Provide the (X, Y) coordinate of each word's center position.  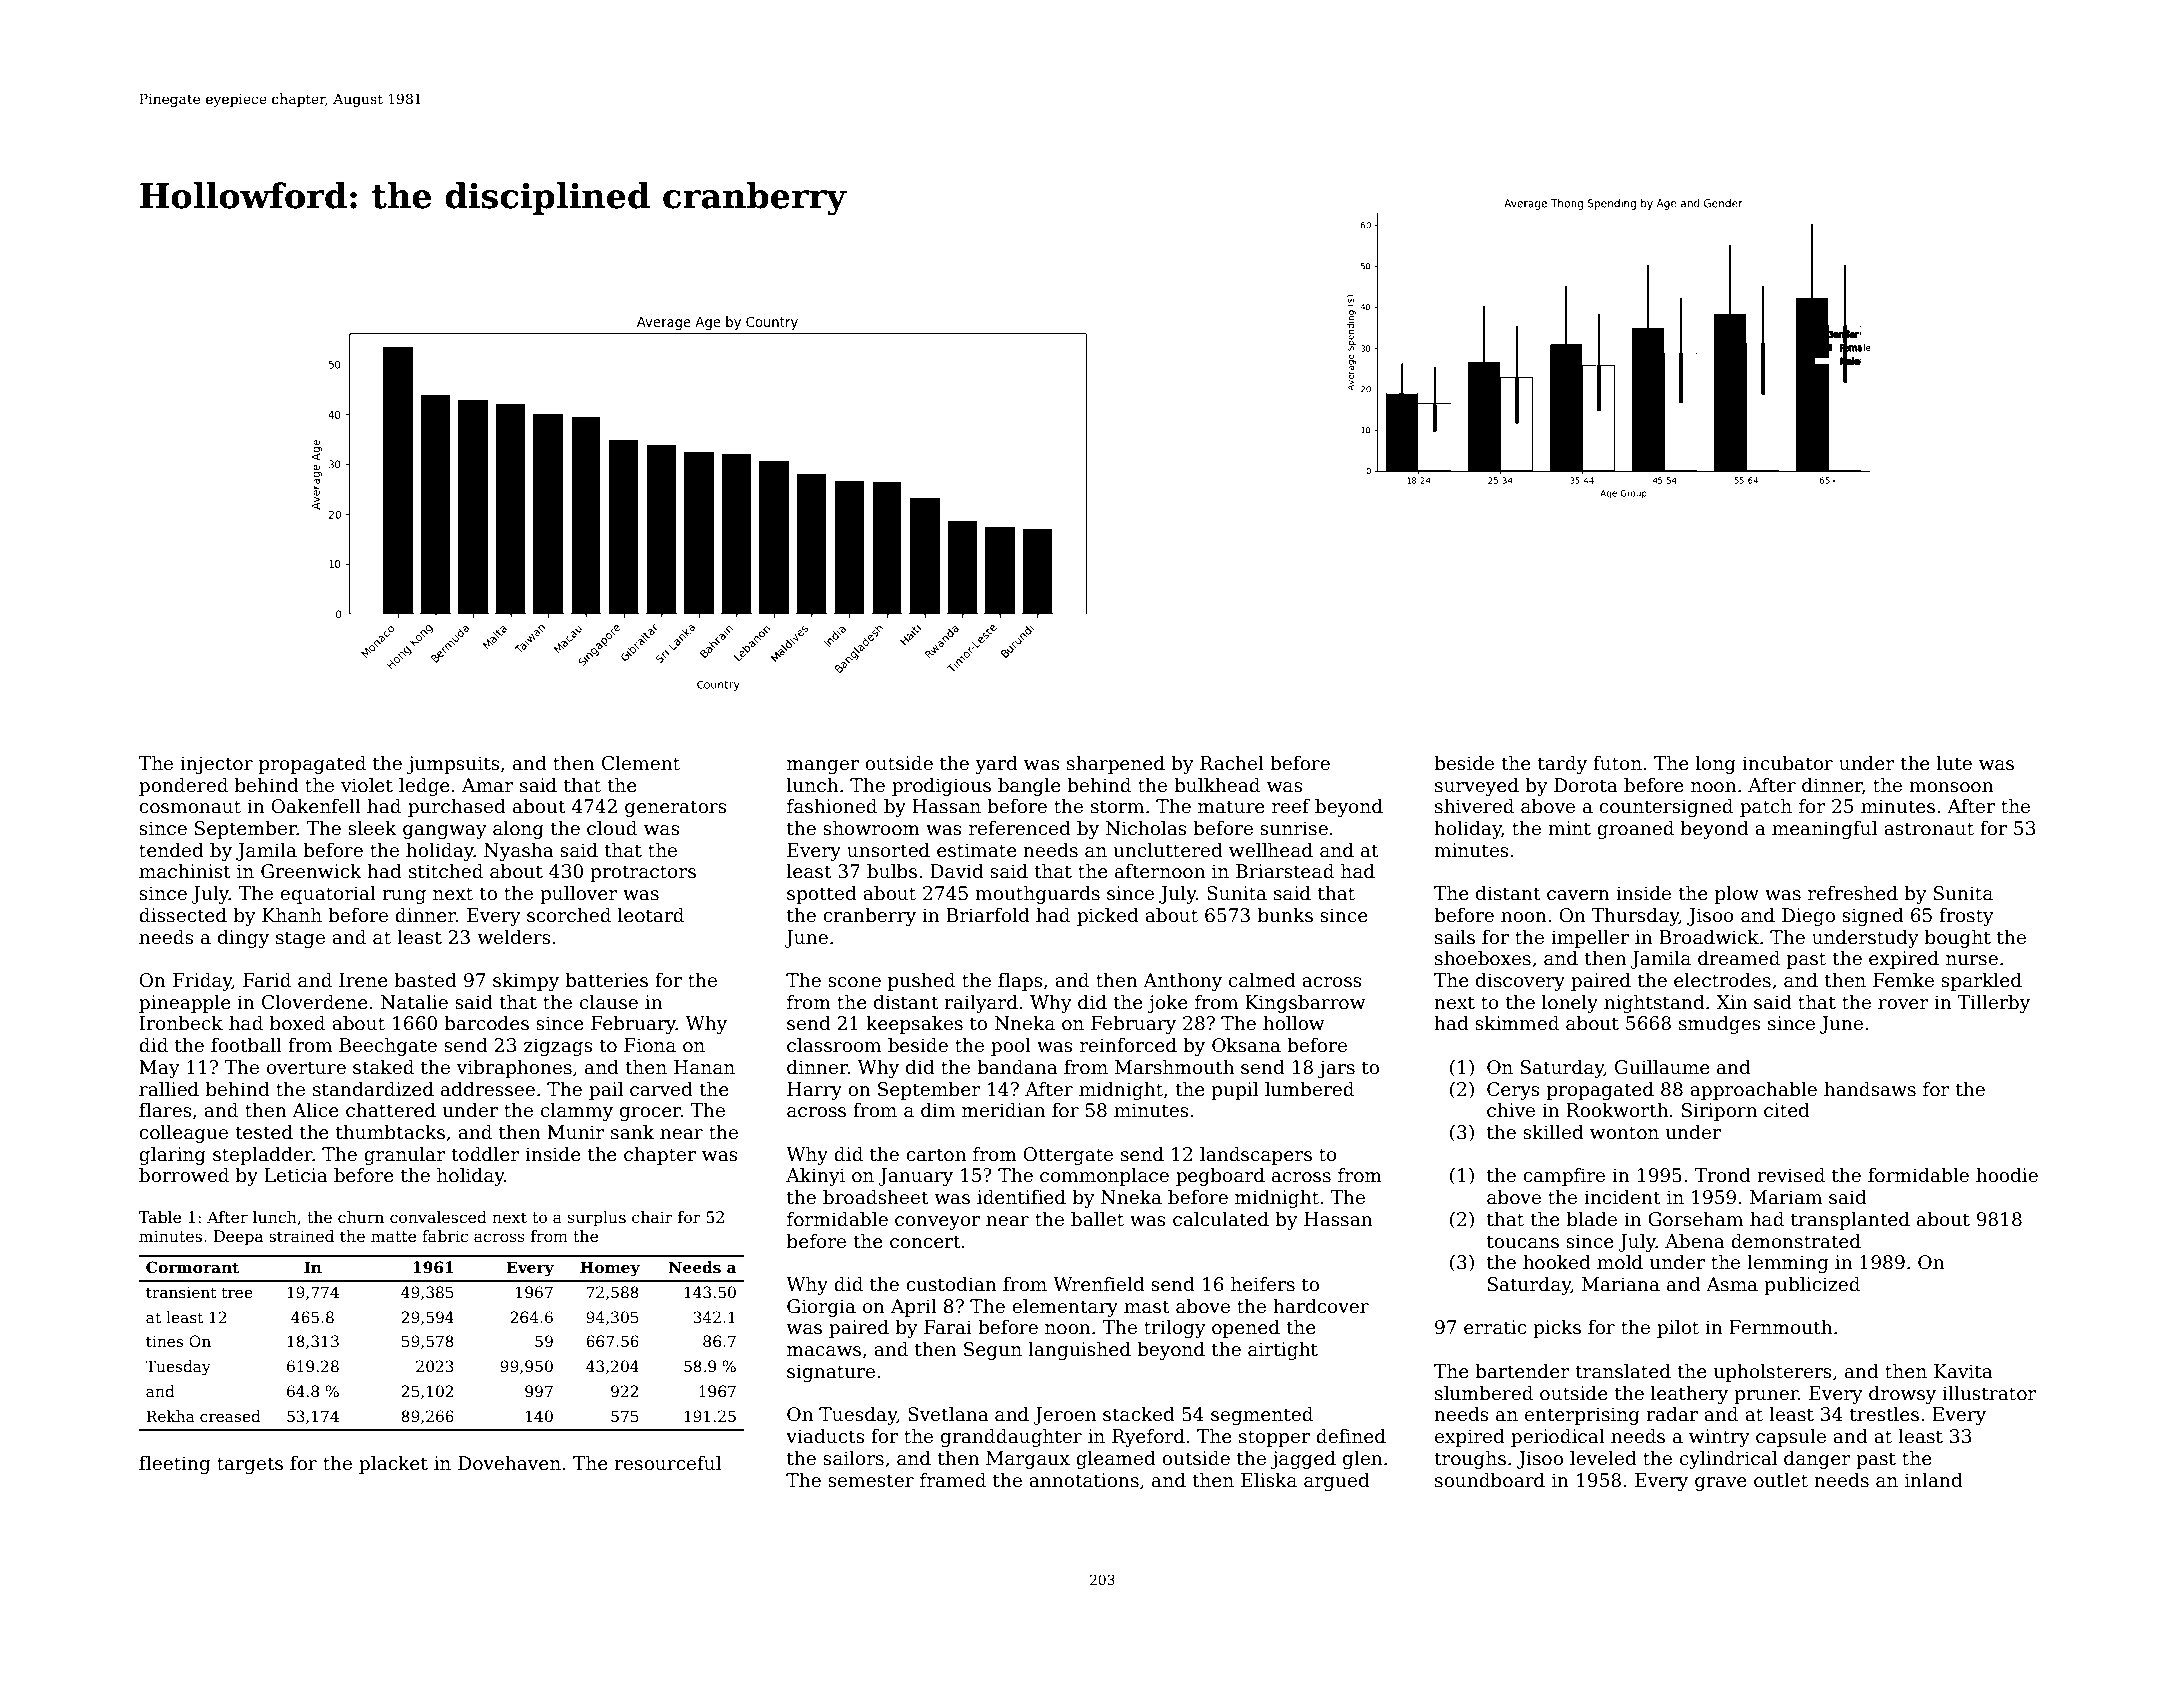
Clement (641, 763)
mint (1569, 828)
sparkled (1981, 981)
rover (1903, 1004)
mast (1147, 1307)
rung (404, 897)
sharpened (1116, 764)
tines (164, 1341)
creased (230, 1416)
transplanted (1850, 1220)
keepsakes (914, 1024)
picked (1108, 916)
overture (306, 1068)
